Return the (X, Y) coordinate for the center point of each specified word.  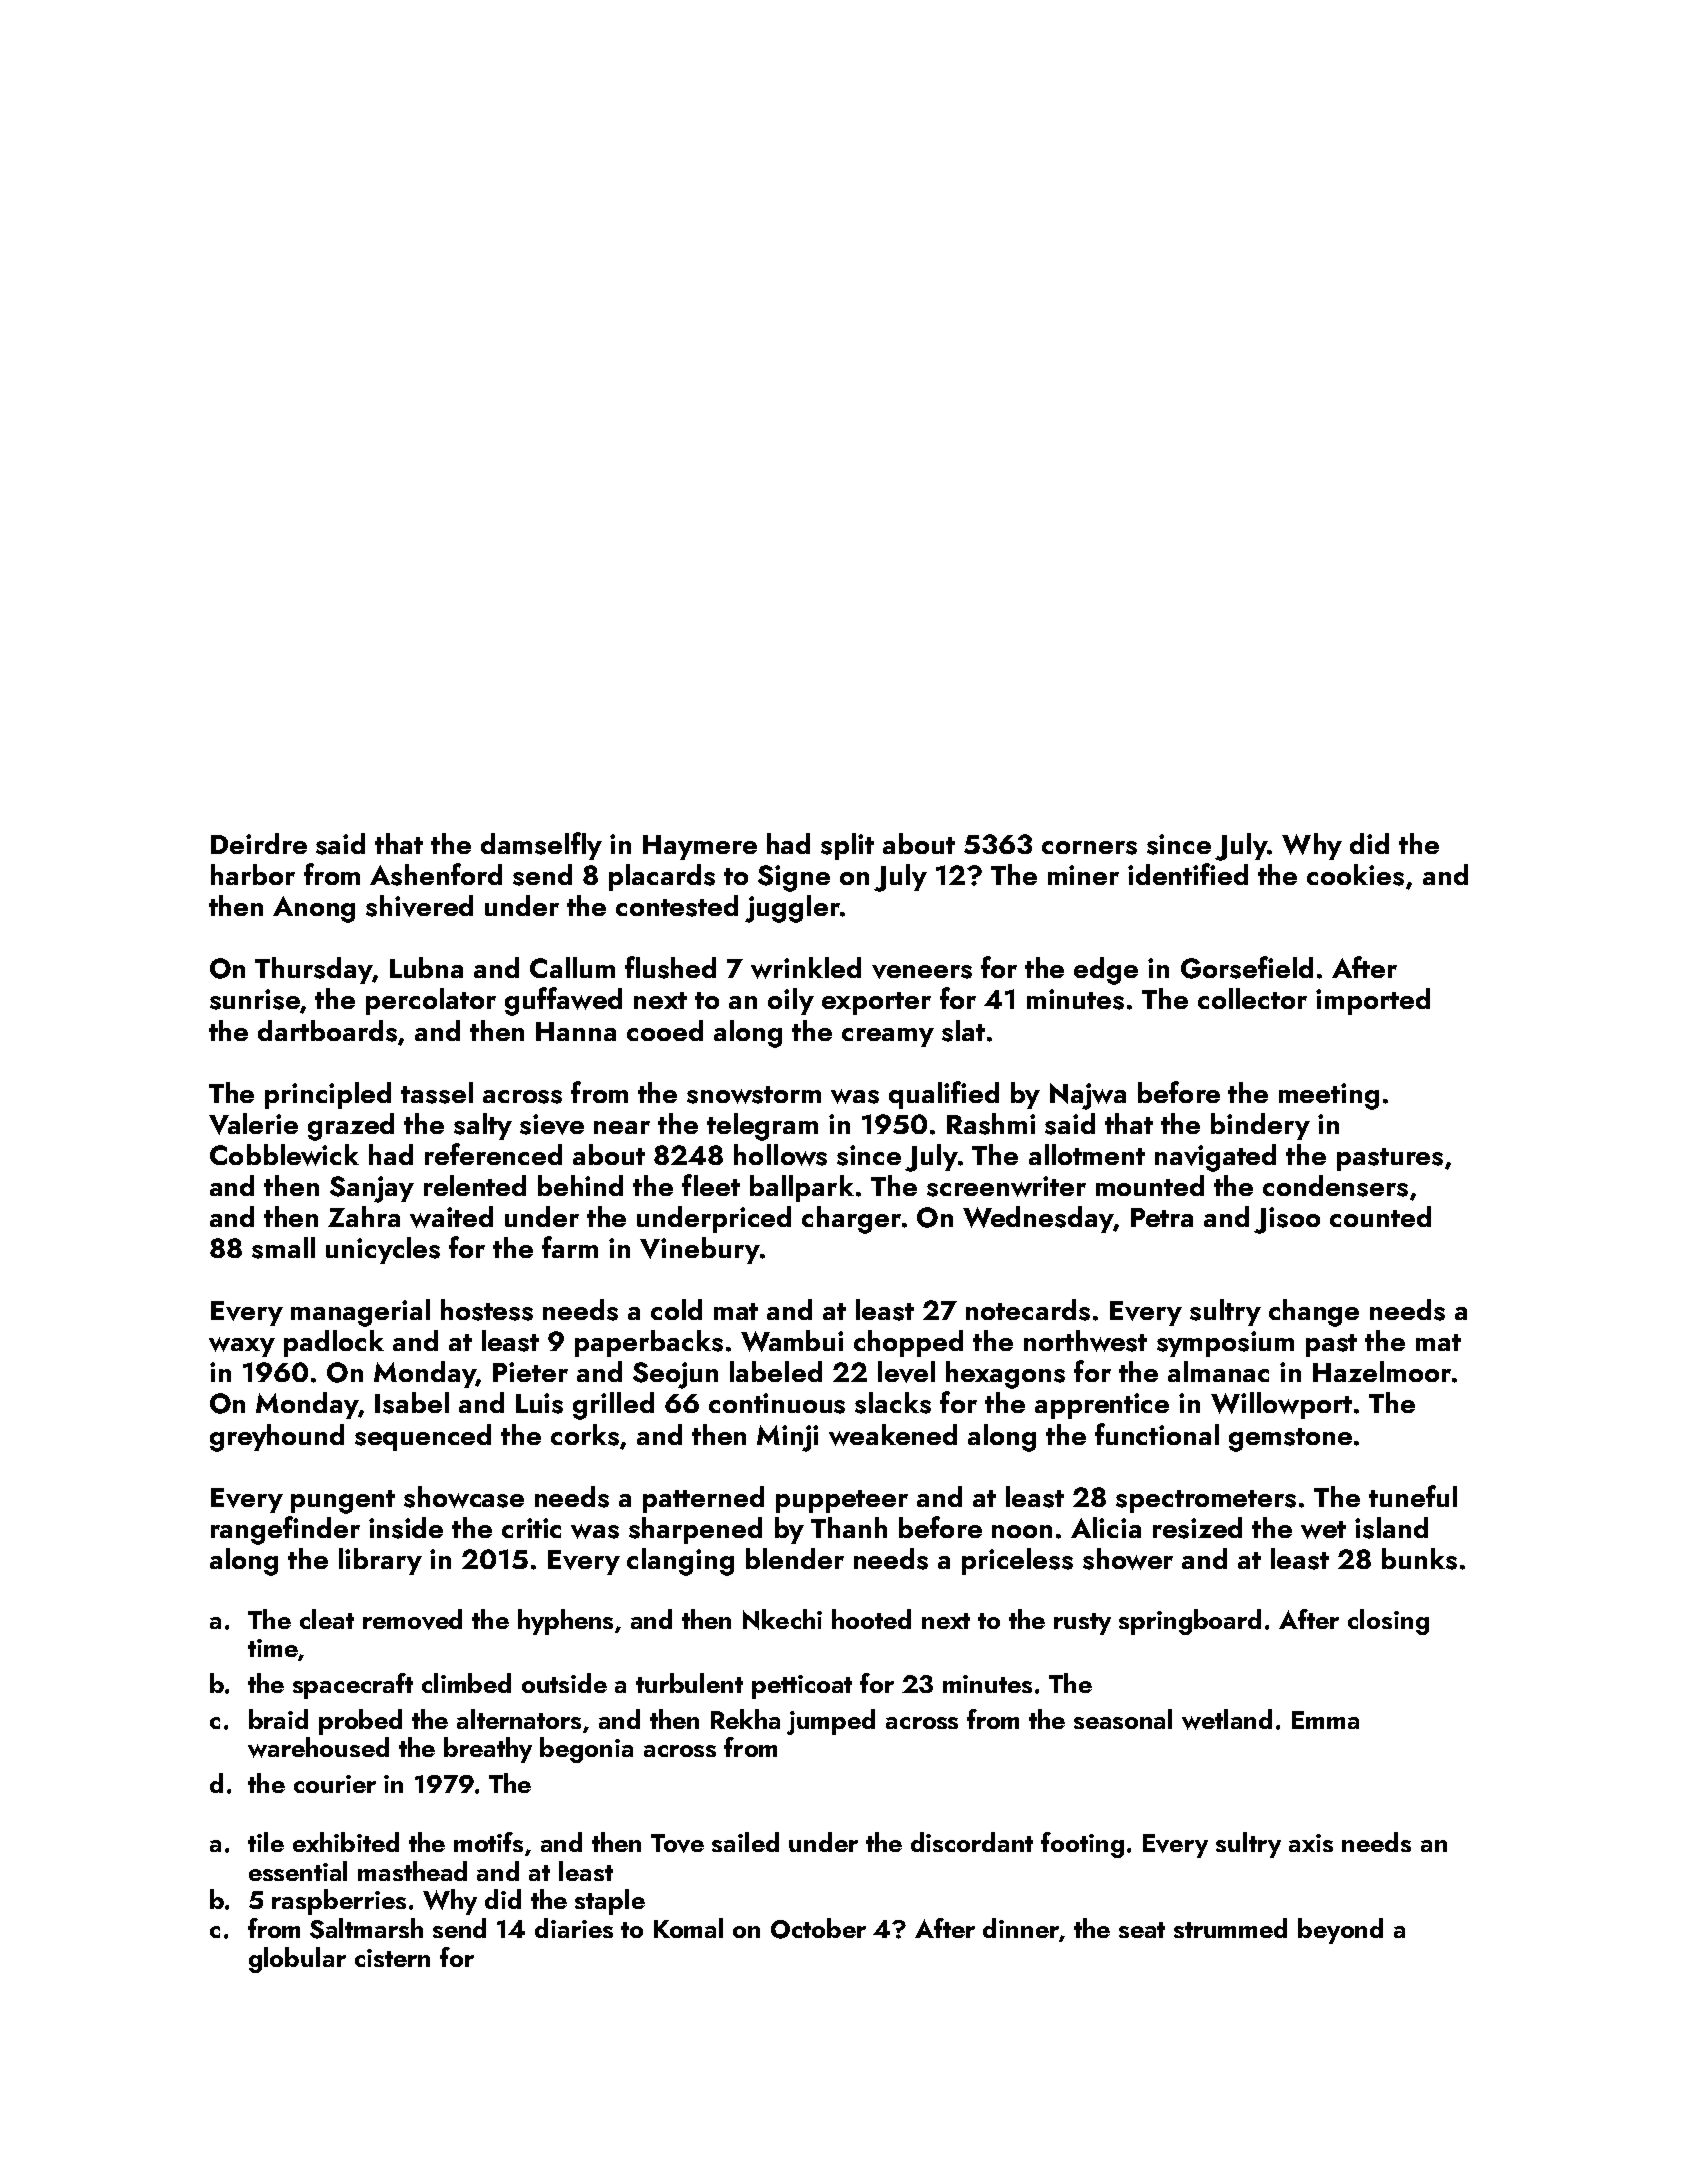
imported (1373, 1001)
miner (1083, 875)
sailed (745, 1842)
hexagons (1005, 1375)
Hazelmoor (1382, 1371)
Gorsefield (1247, 967)
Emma (1325, 1720)
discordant (972, 1842)
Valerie (253, 1124)
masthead (412, 1871)
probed (360, 1722)
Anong (314, 909)
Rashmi (991, 1124)
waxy (242, 1347)
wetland (1227, 1719)
